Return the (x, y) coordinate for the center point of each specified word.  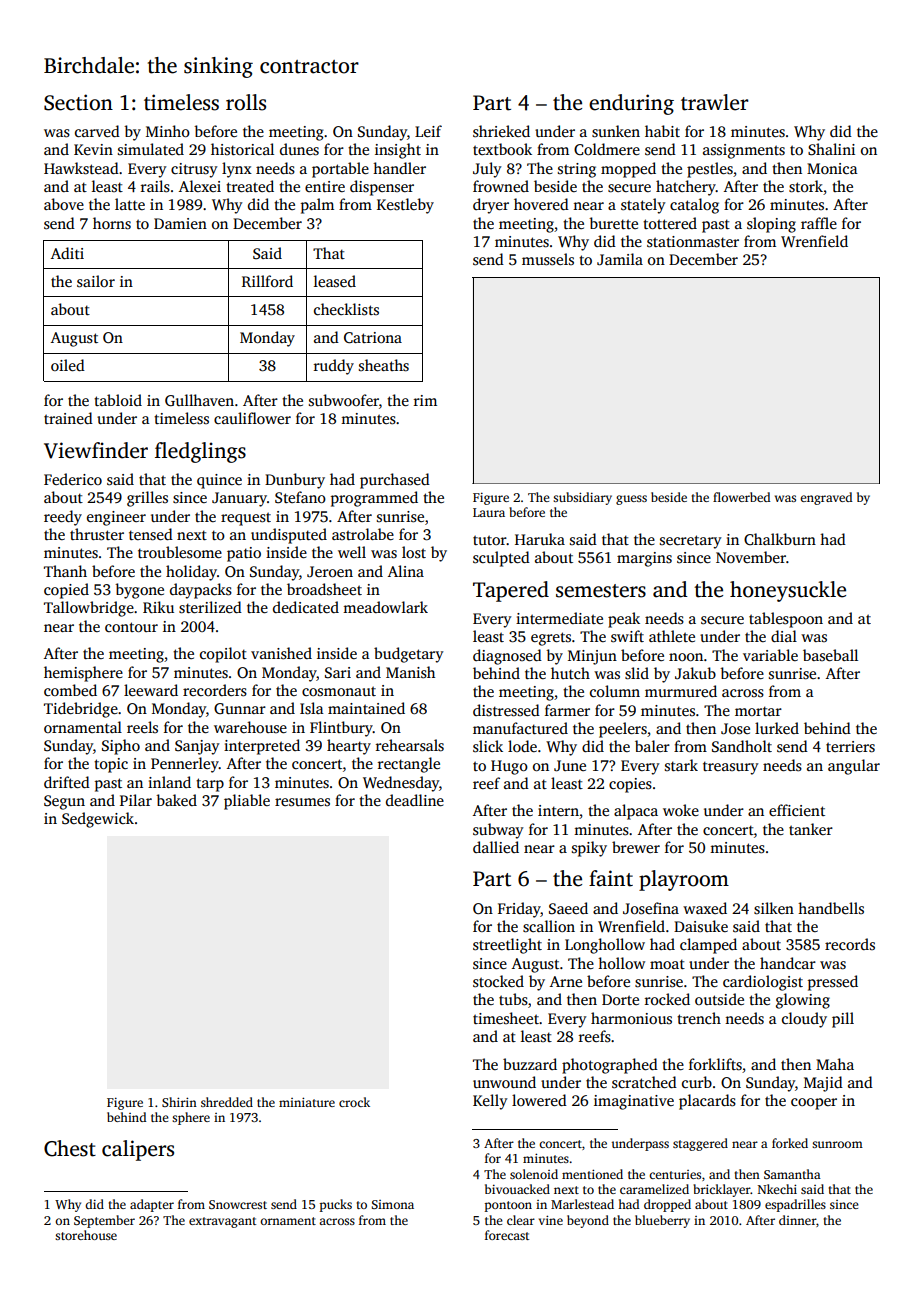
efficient (797, 810)
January (239, 499)
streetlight (507, 946)
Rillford (267, 281)
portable (340, 170)
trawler (714, 102)
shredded (227, 1102)
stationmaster (693, 242)
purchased (395, 481)
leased (335, 281)
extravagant (222, 1222)
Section (78, 102)
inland (169, 782)
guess (631, 500)
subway (498, 831)
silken (774, 908)
